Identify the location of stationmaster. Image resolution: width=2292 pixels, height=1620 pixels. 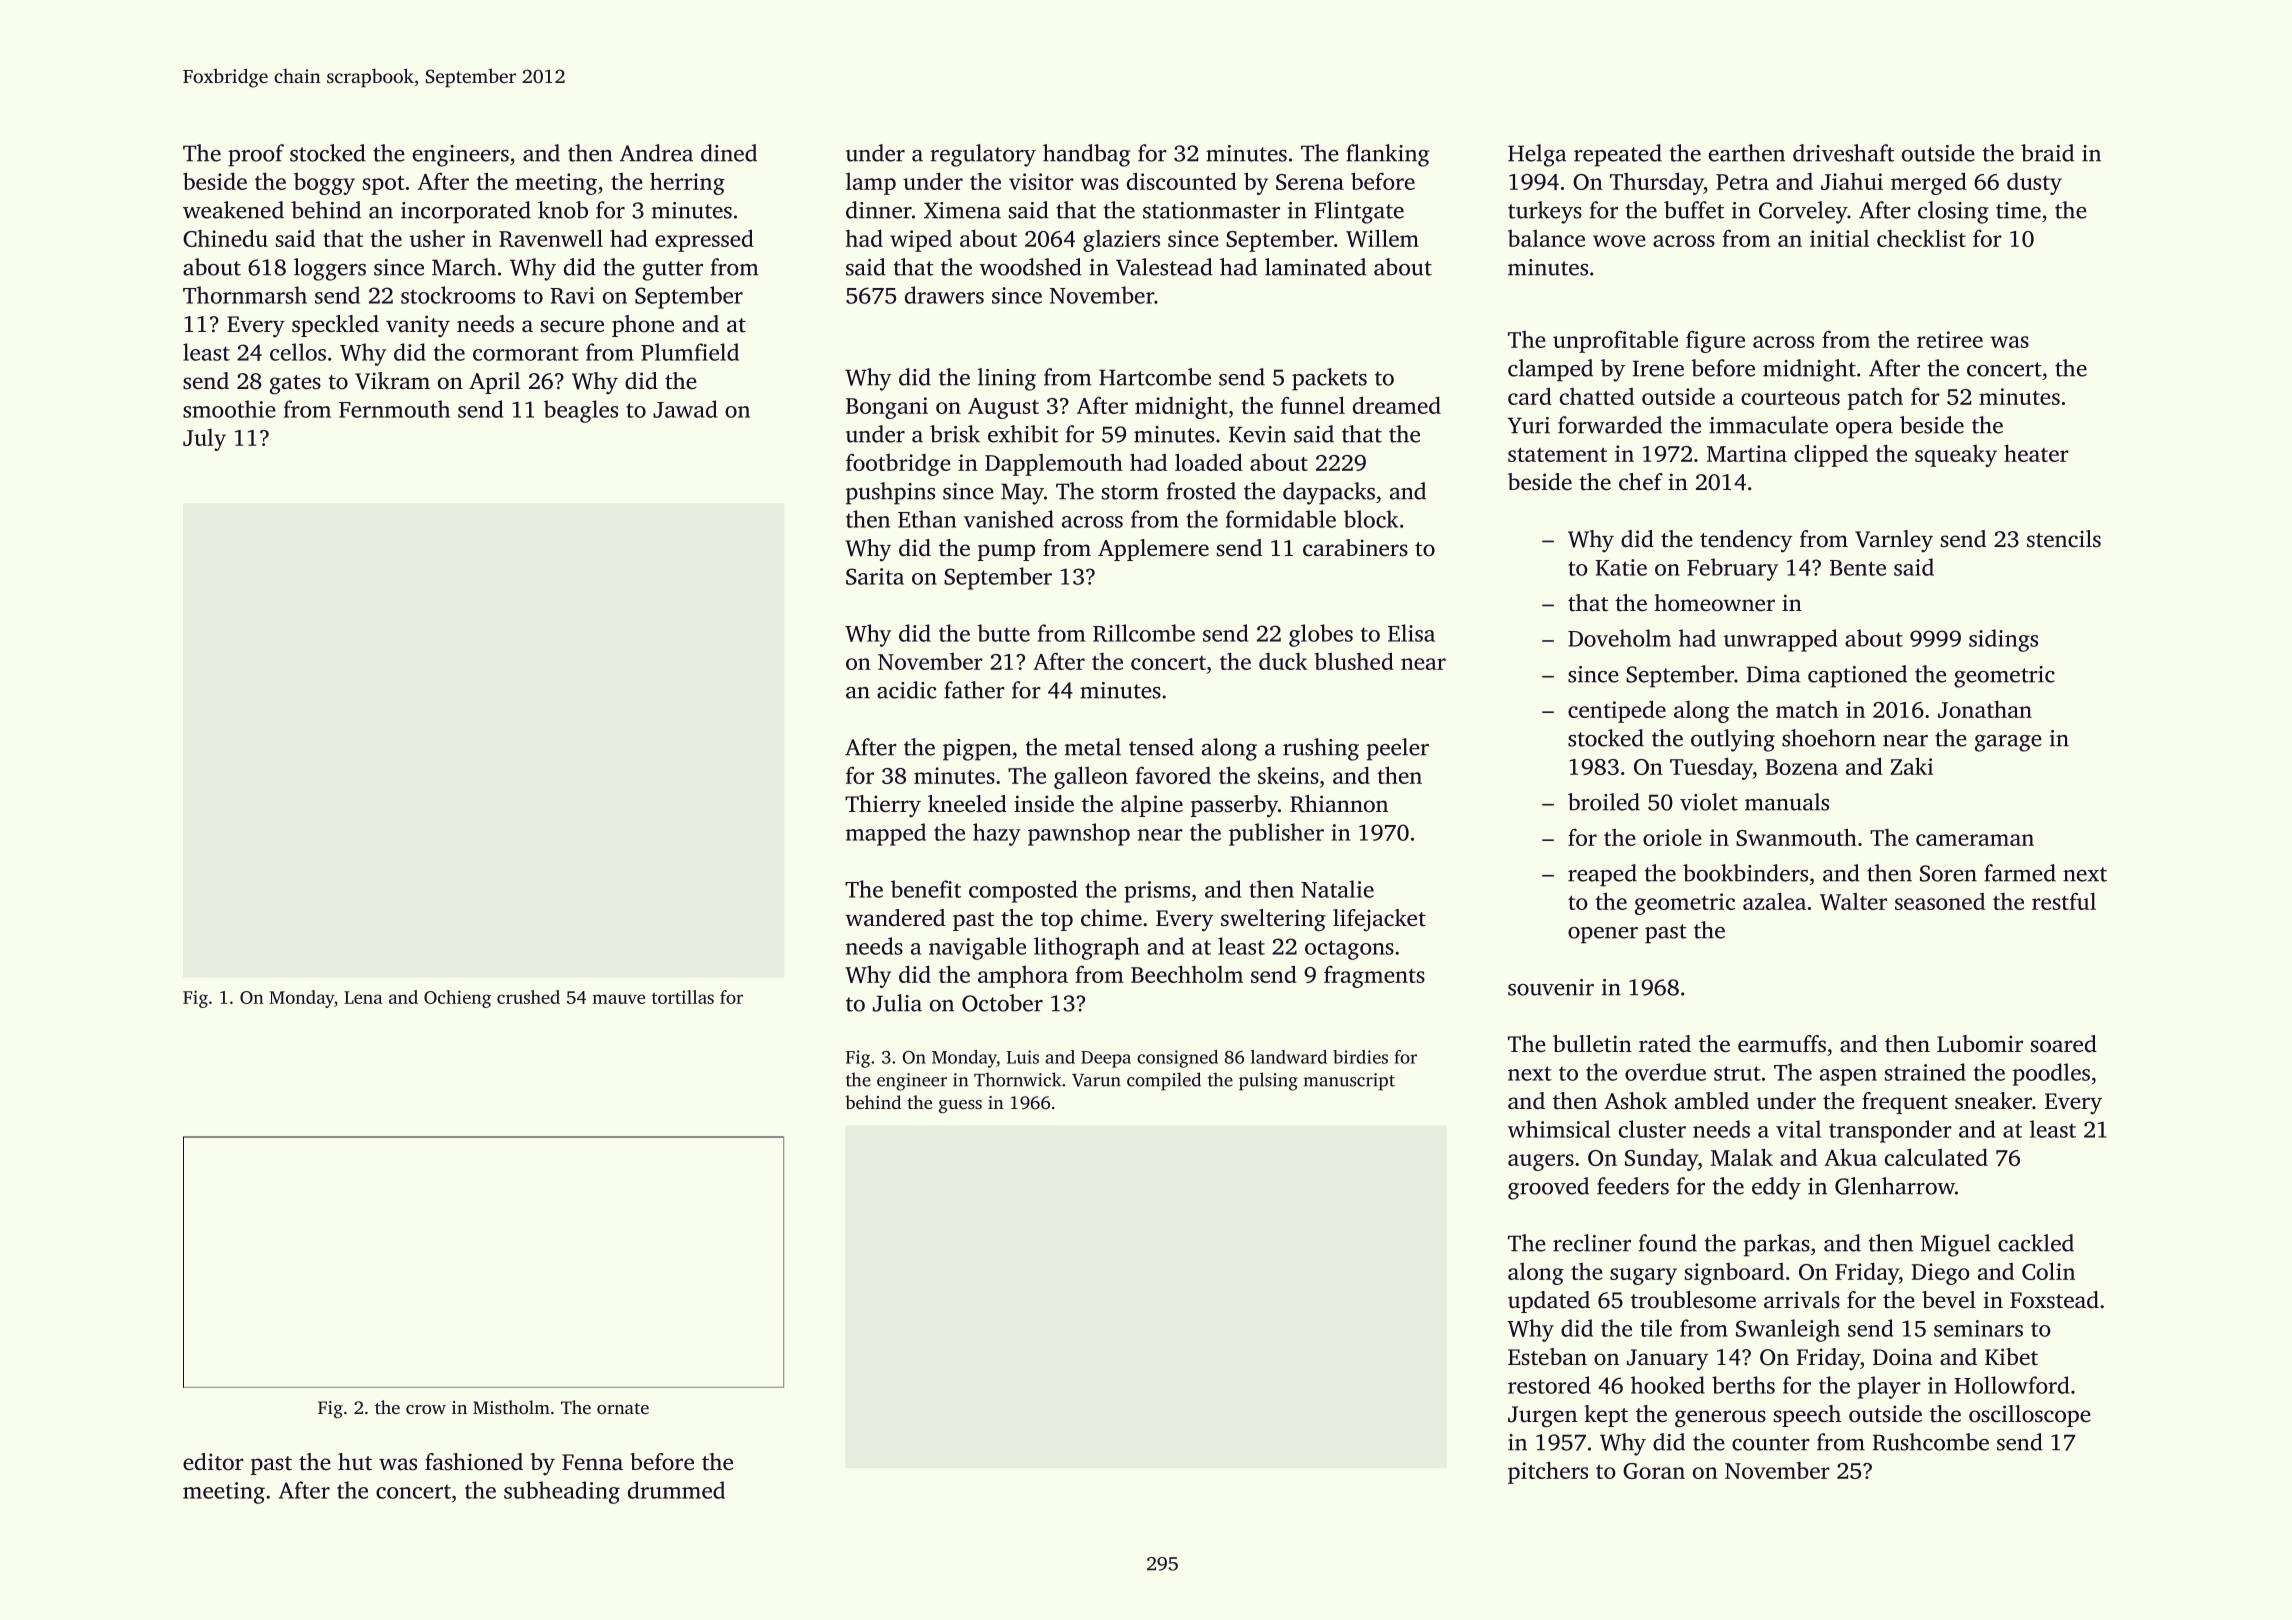
(1211, 210).
